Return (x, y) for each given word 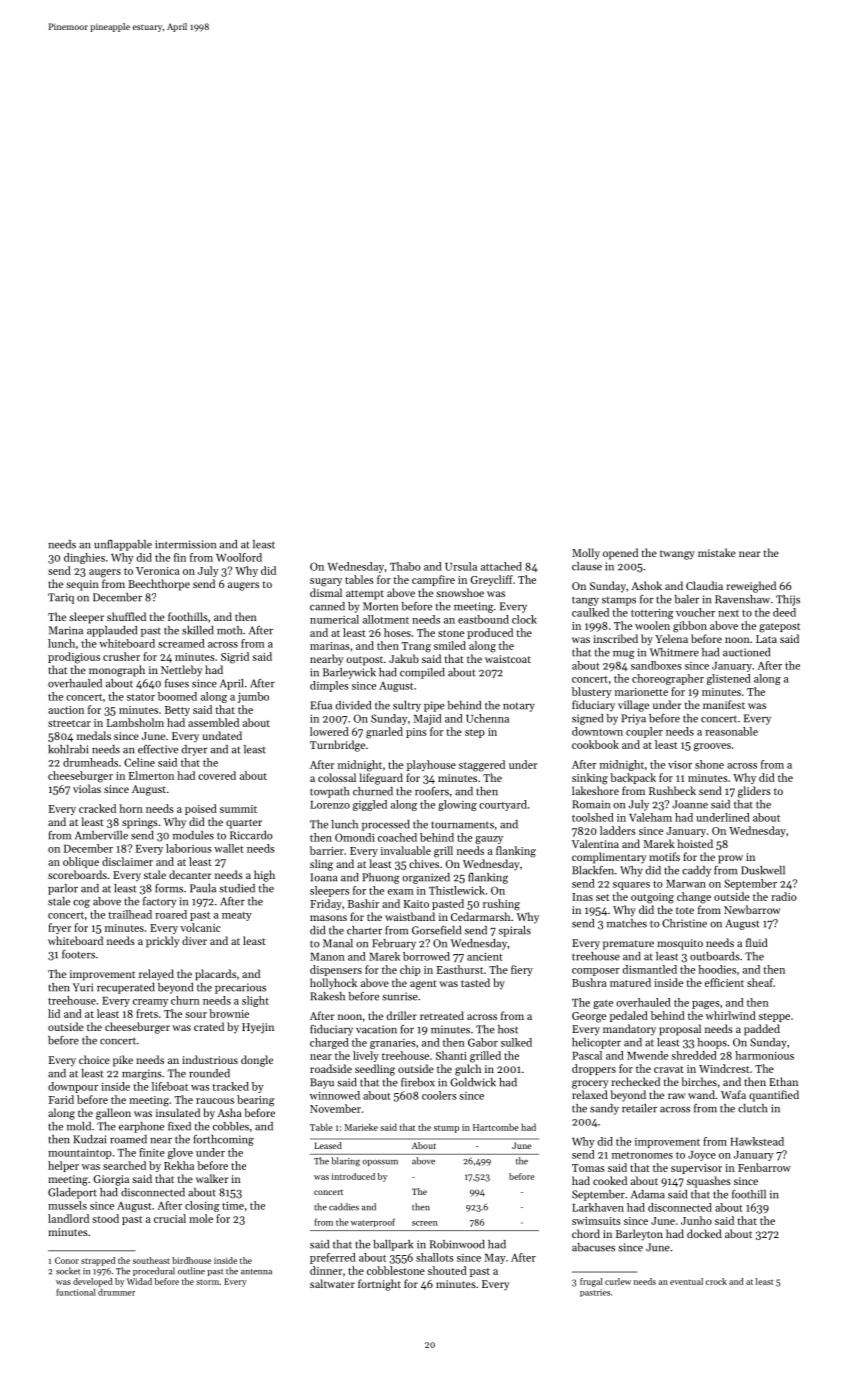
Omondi (355, 837)
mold (79, 1126)
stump (446, 1129)
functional (76, 1292)
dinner (326, 1270)
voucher (695, 612)
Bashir (363, 903)
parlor (63, 889)
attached (501, 566)
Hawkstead (757, 1141)
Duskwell (763, 870)
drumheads (90, 762)
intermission (185, 544)
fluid (757, 942)
